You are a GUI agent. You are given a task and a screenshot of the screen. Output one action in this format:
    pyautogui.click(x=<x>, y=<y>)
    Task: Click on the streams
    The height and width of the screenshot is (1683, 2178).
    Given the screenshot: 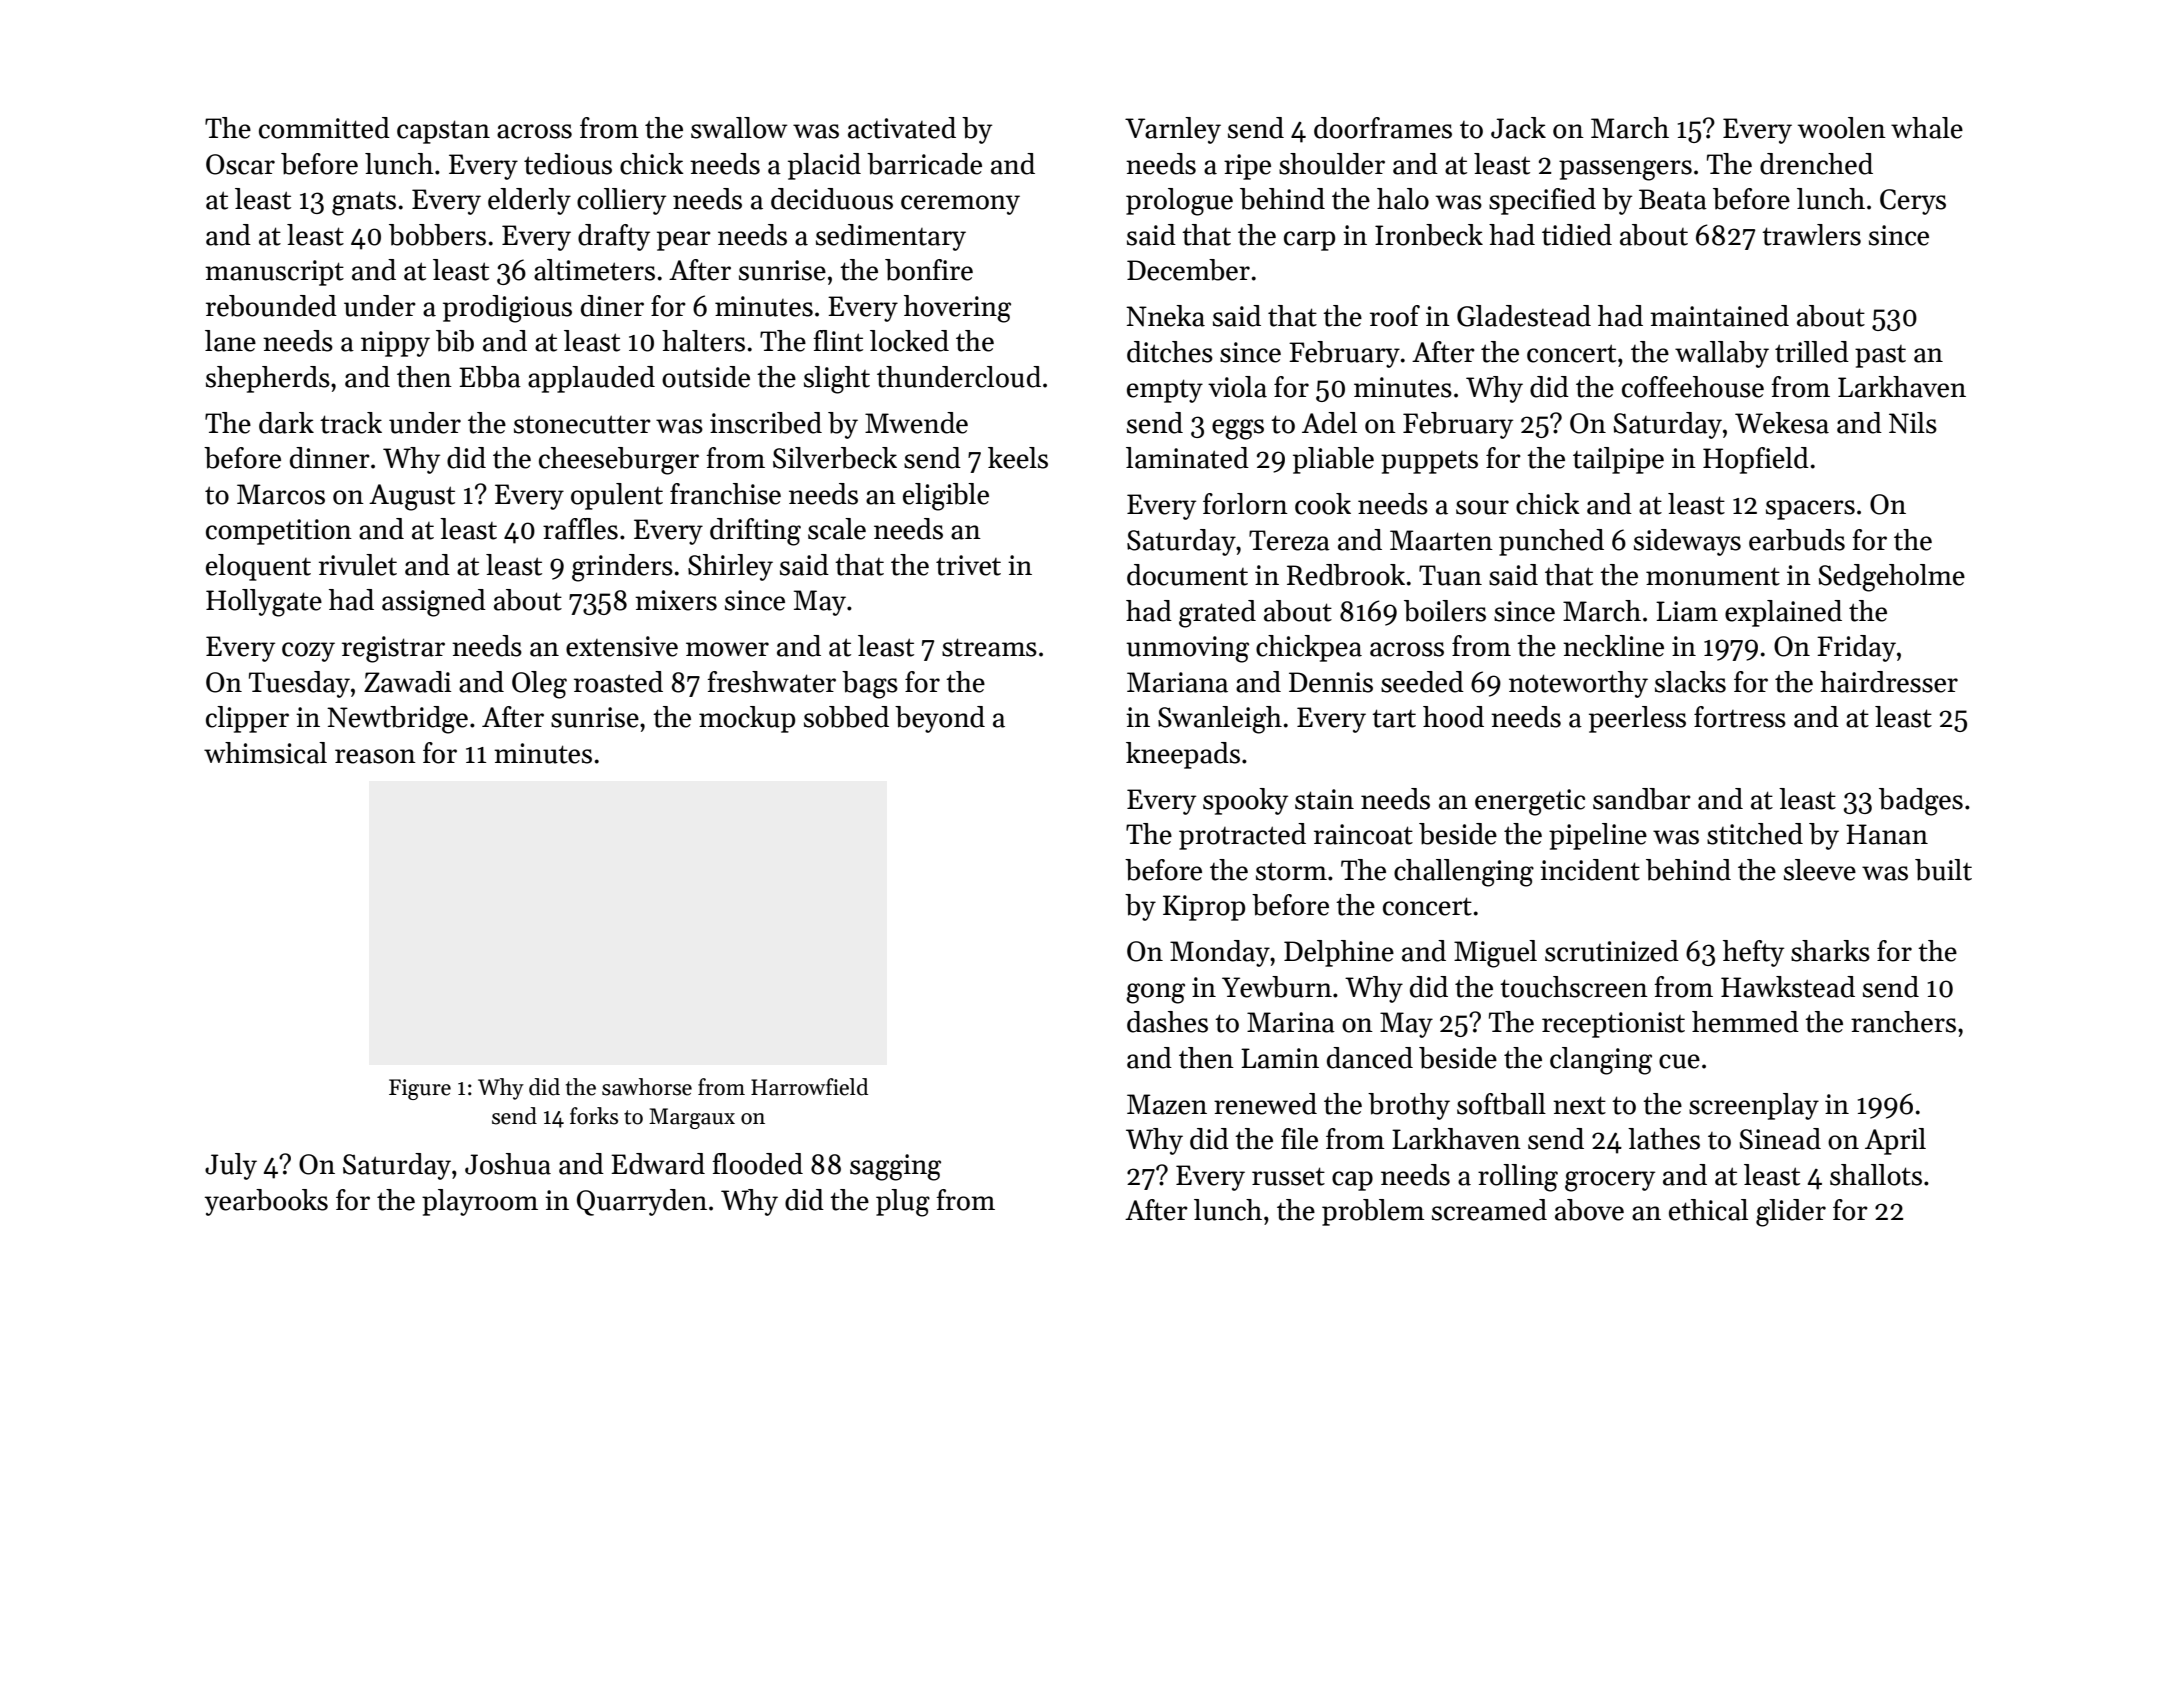 What is the action you would take?
    pyautogui.click(x=989, y=647)
